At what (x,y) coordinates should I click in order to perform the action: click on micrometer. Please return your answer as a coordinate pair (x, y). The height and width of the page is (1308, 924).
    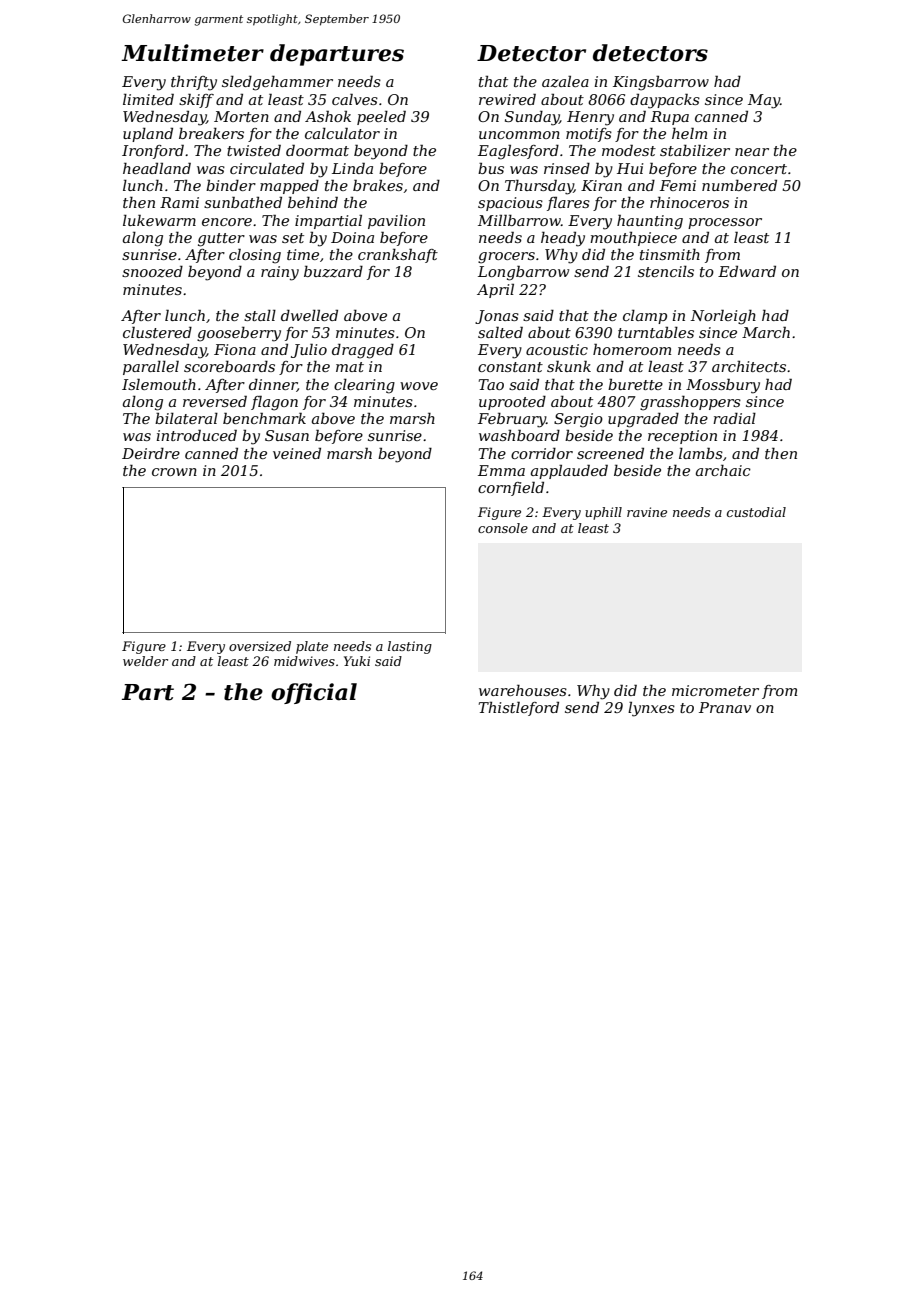
    Looking at the image, I should click on (715, 690).
